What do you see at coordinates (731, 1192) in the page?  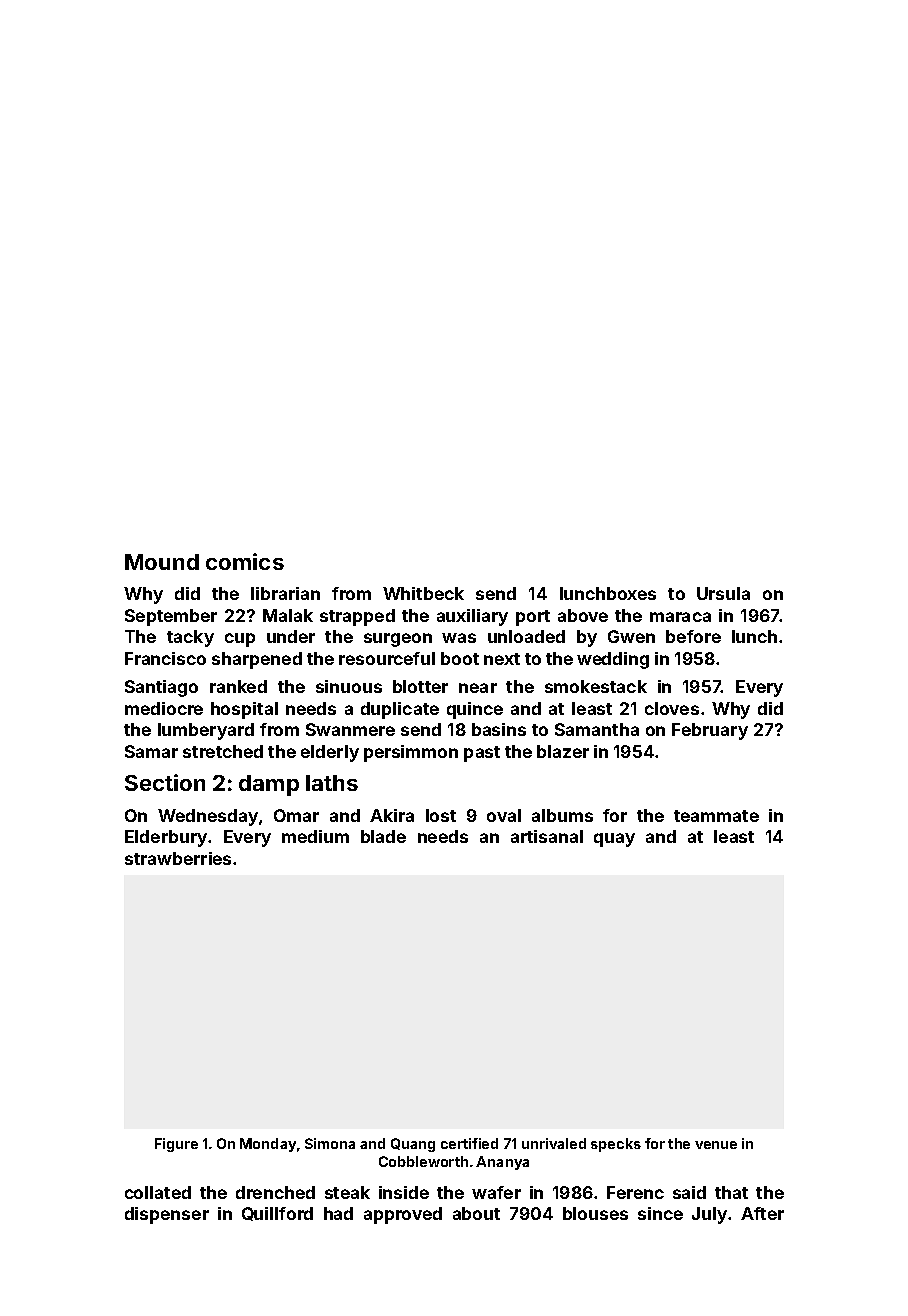 I see `that` at bounding box center [731, 1192].
